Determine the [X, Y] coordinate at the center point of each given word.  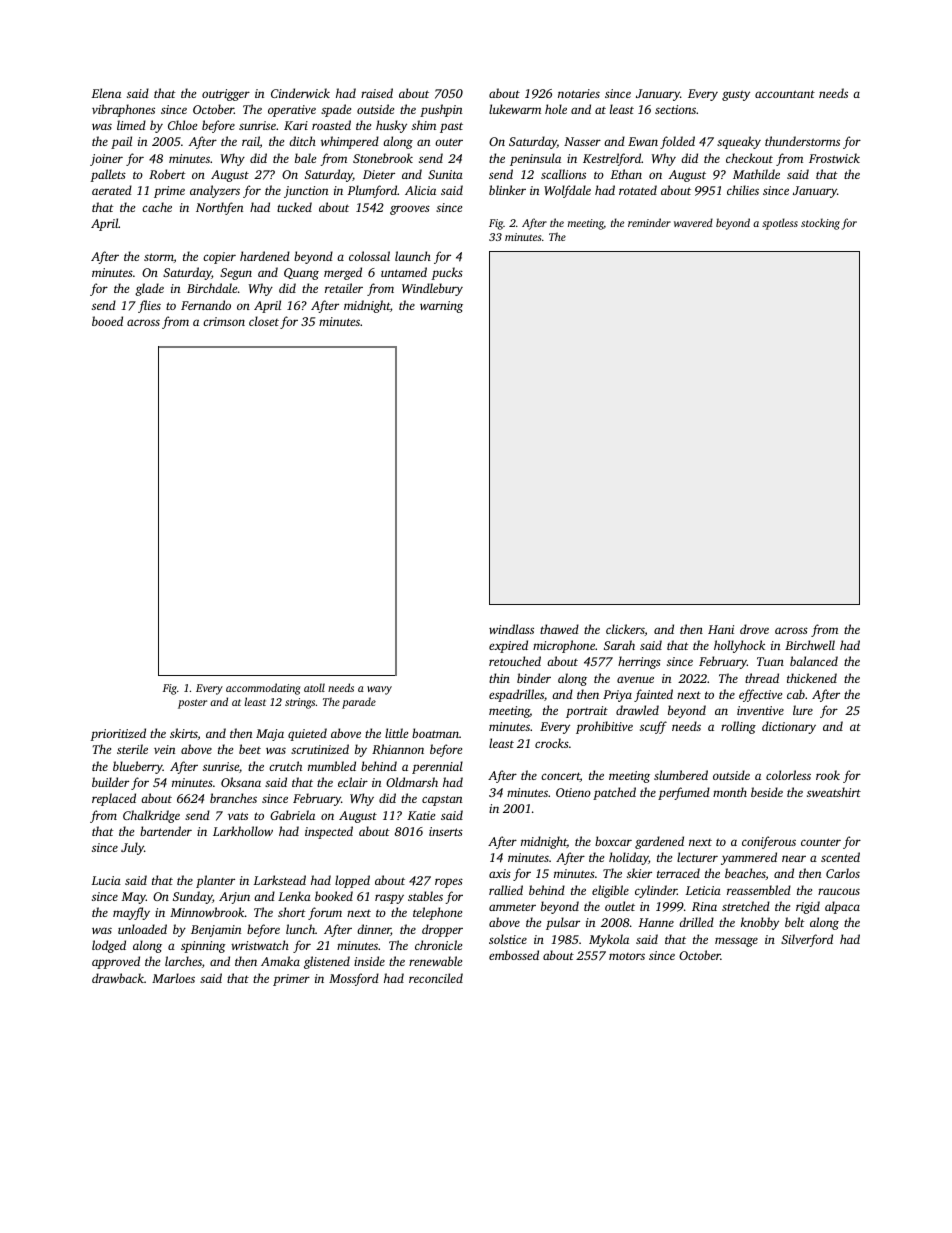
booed [107, 321]
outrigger [226, 95]
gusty [736, 95]
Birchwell [810, 645]
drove [754, 629]
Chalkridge [151, 816]
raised [377, 93]
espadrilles [516, 695]
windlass [511, 629]
